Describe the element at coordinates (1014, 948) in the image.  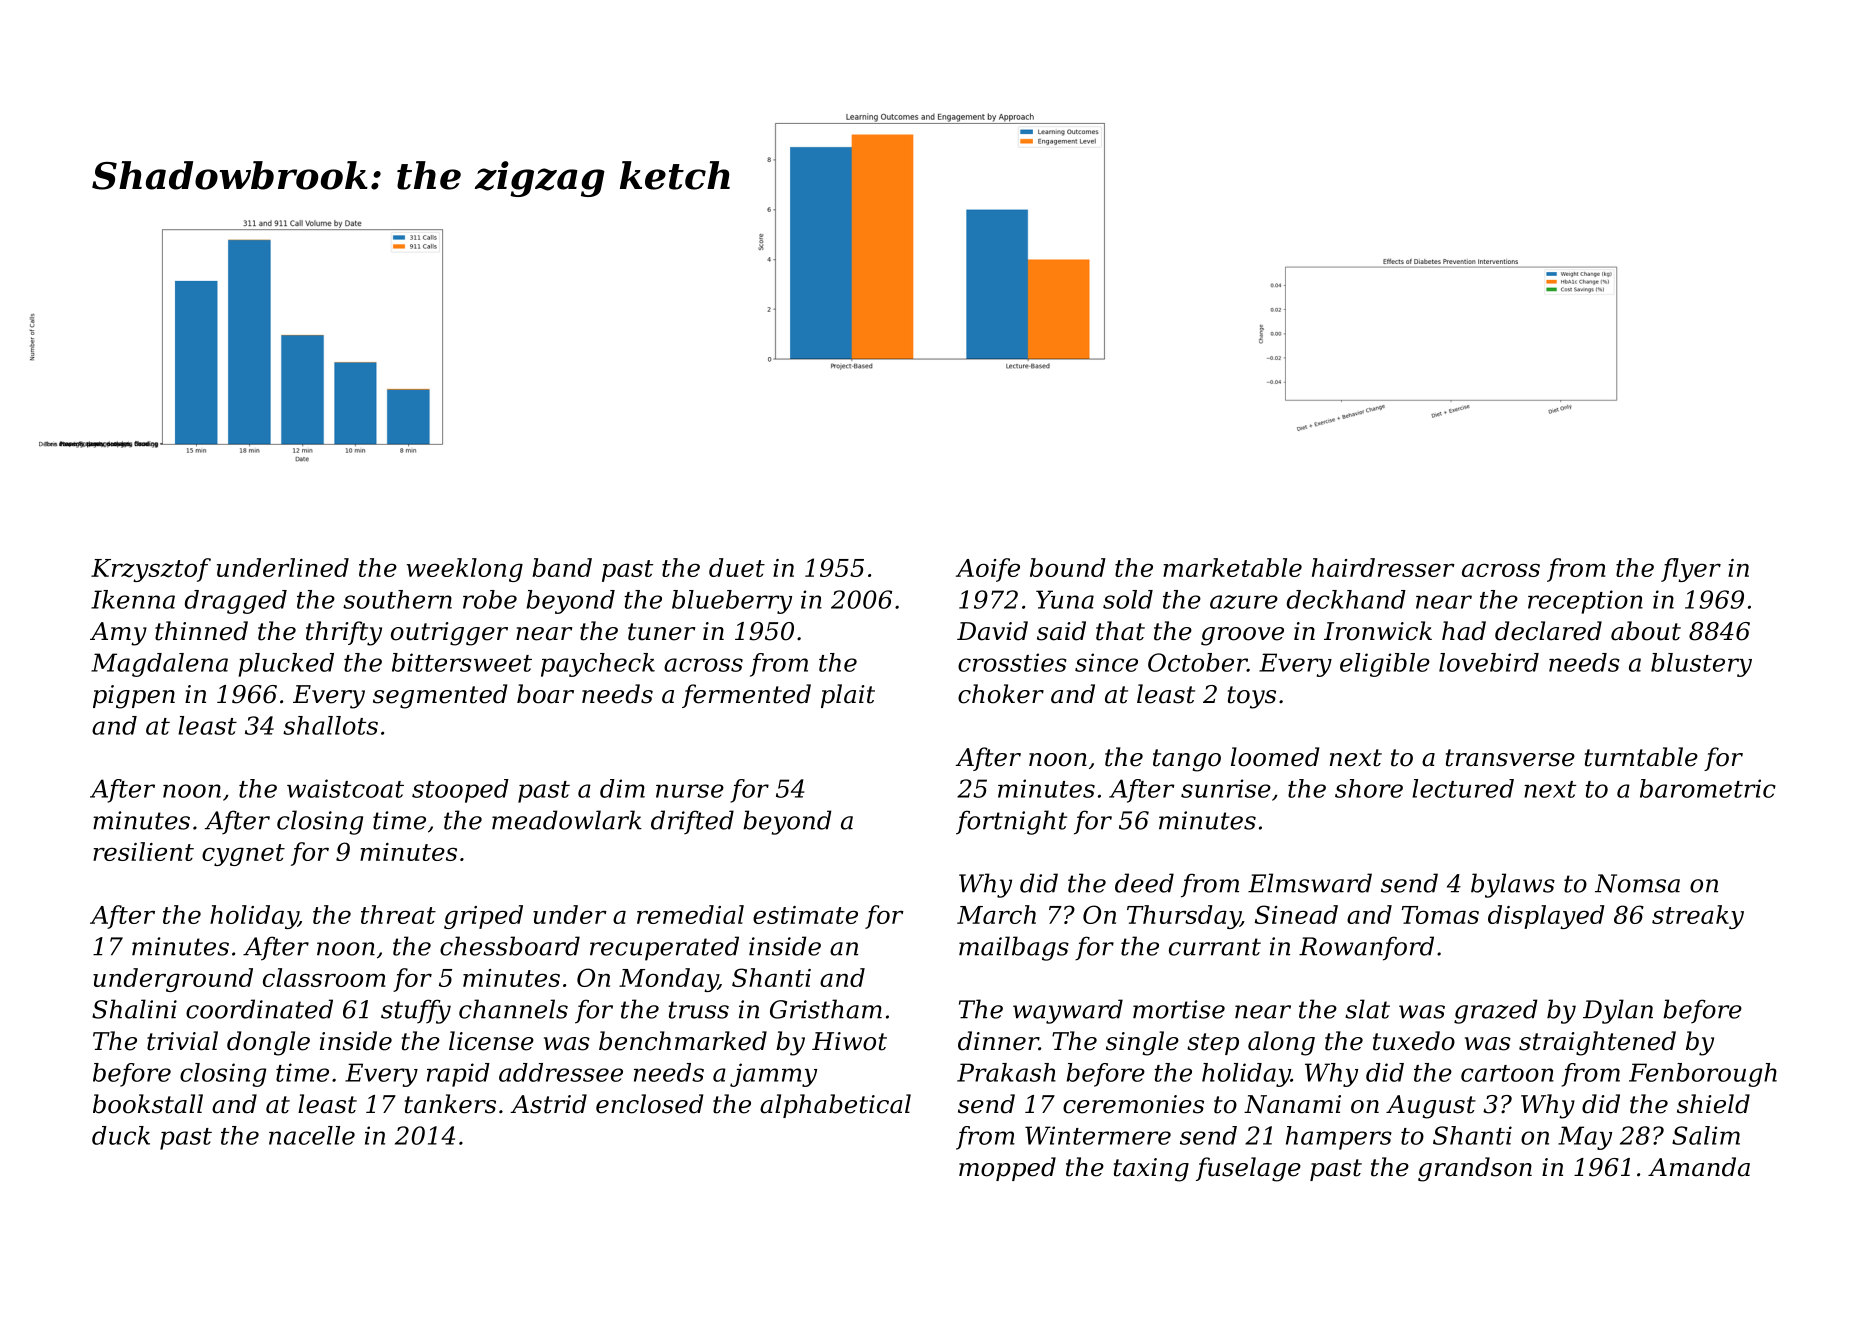
I see `mailbags` at that location.
